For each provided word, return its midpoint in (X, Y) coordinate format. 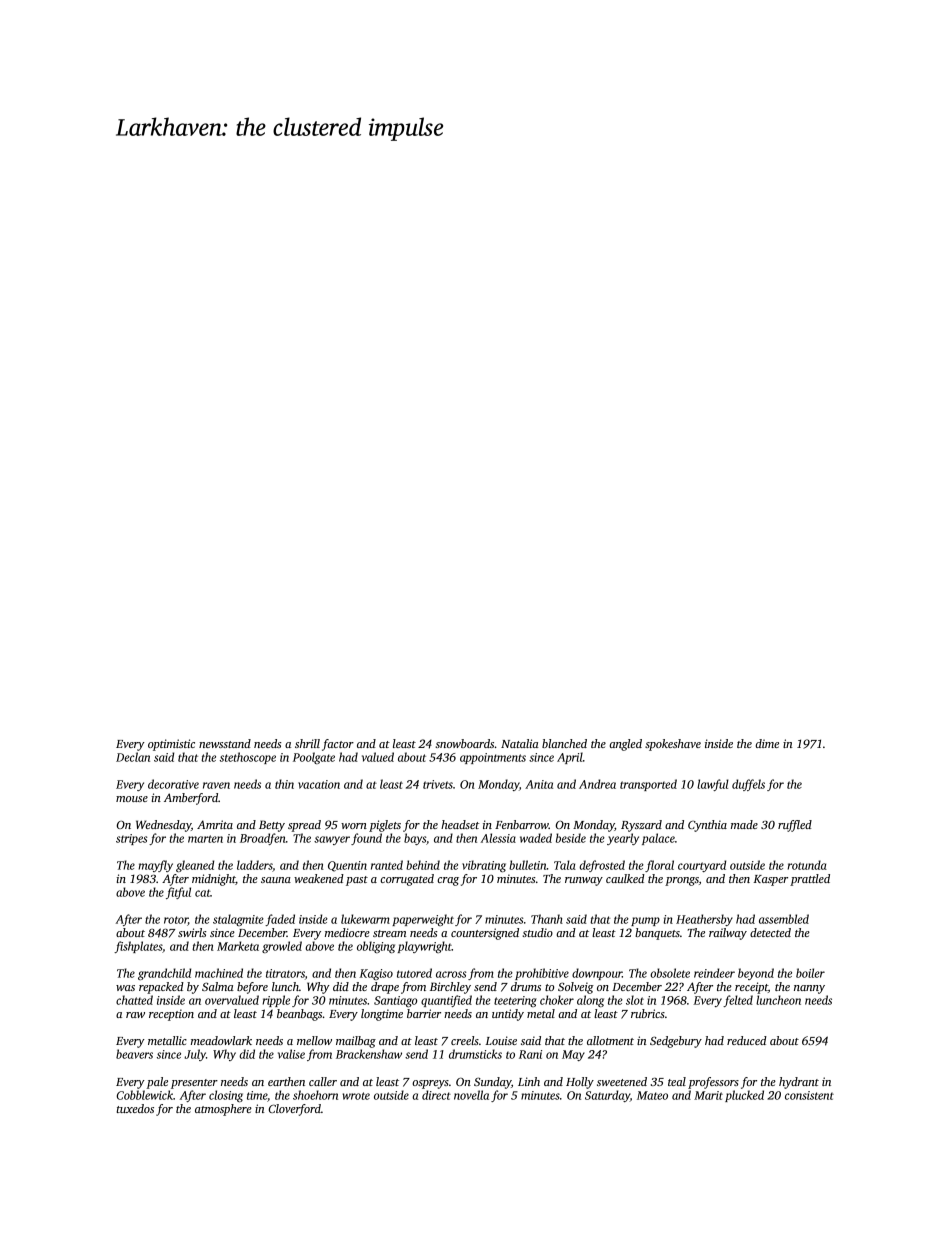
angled (625, 745)
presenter (194, 1084)
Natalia (520, 743)
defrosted (602, 866)
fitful (178, 893)
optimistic (171, 745)
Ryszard (641, 826)
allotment (610, 1040)
